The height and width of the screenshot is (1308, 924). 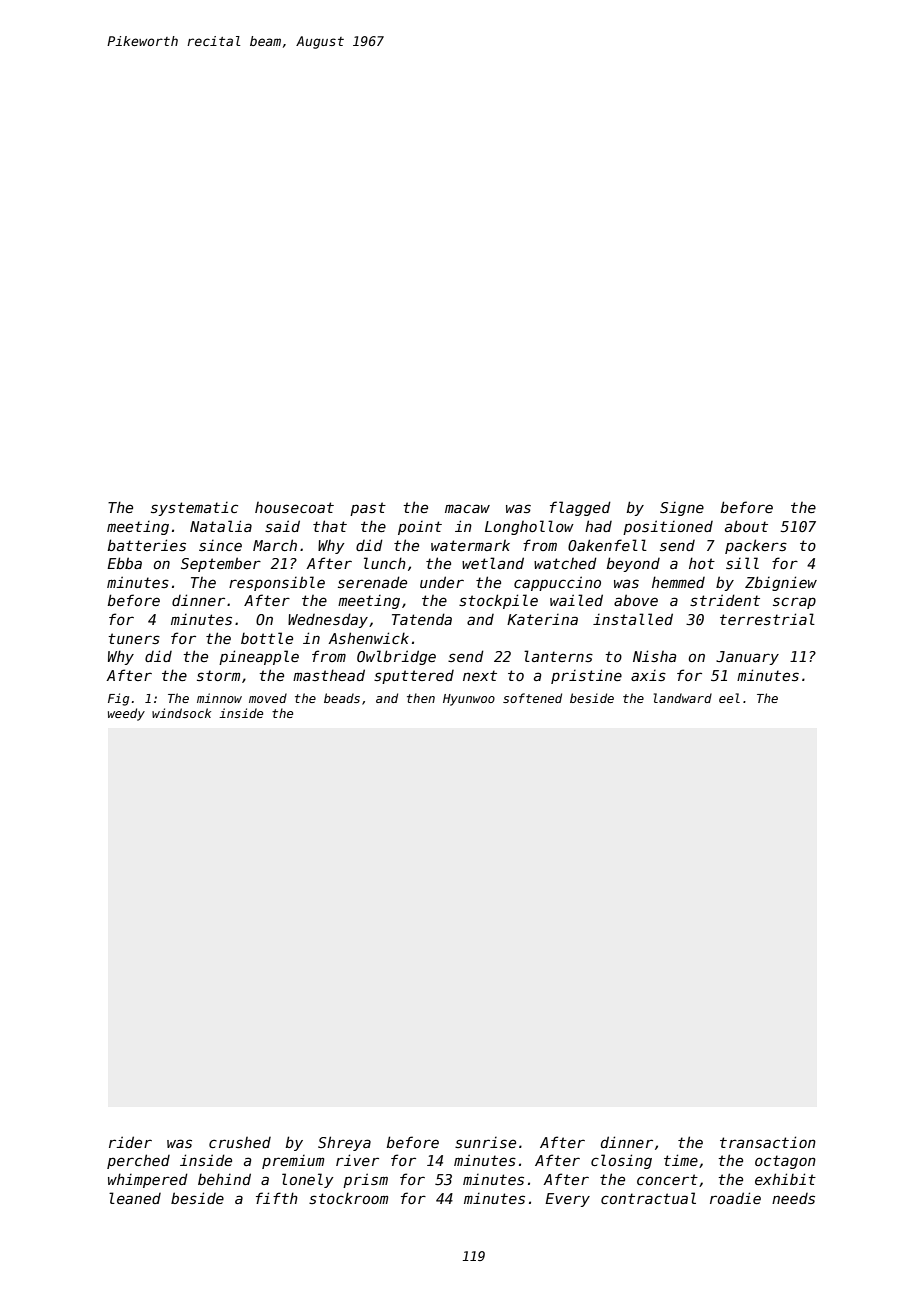 I want to click on Every, so click(x=567, y=1200).
